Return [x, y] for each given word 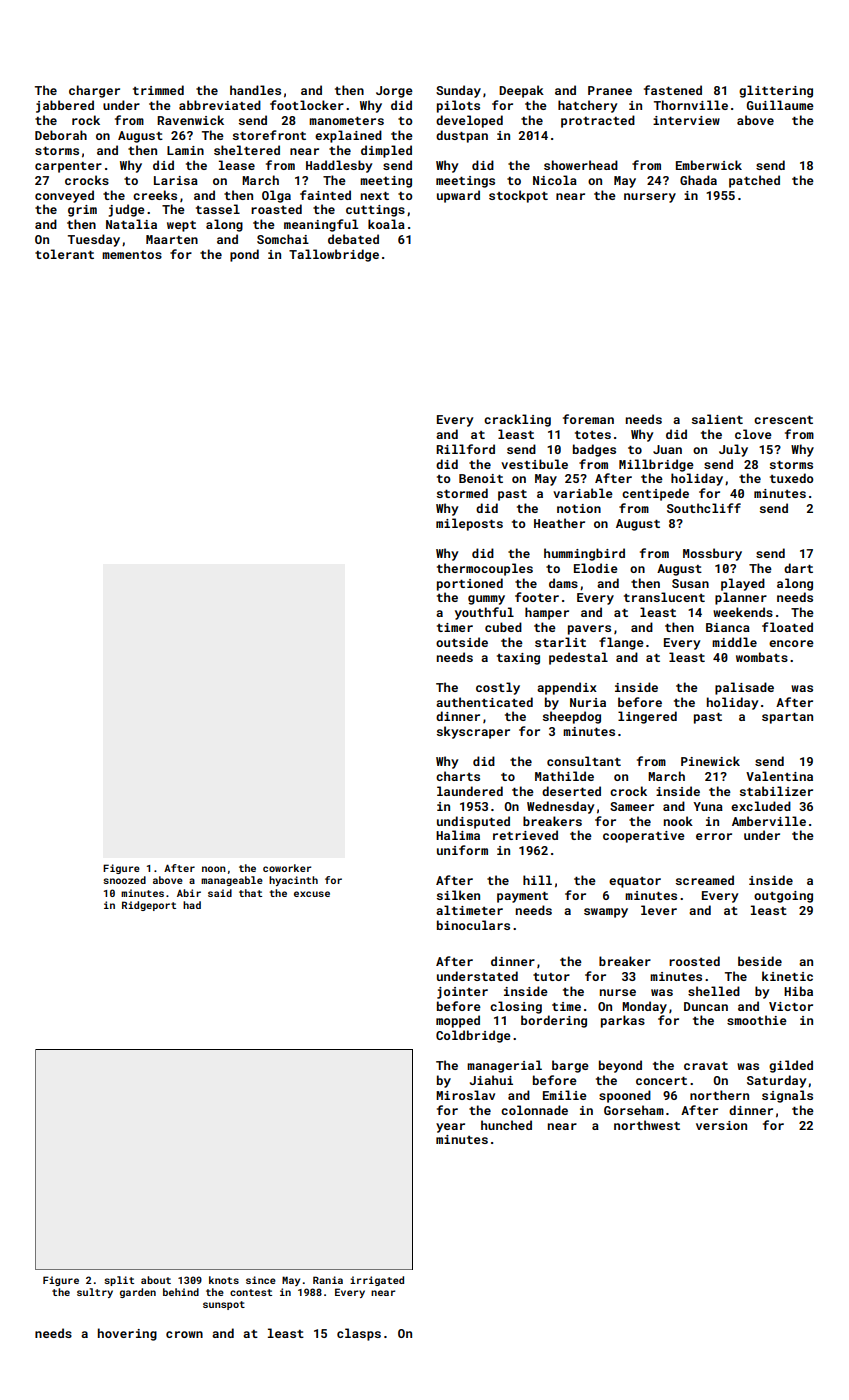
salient [717, 419]
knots [224, 1280]
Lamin [185, 150]
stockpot [518, 196]
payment [522, 897]
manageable [232, 881]
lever [659, 910]
